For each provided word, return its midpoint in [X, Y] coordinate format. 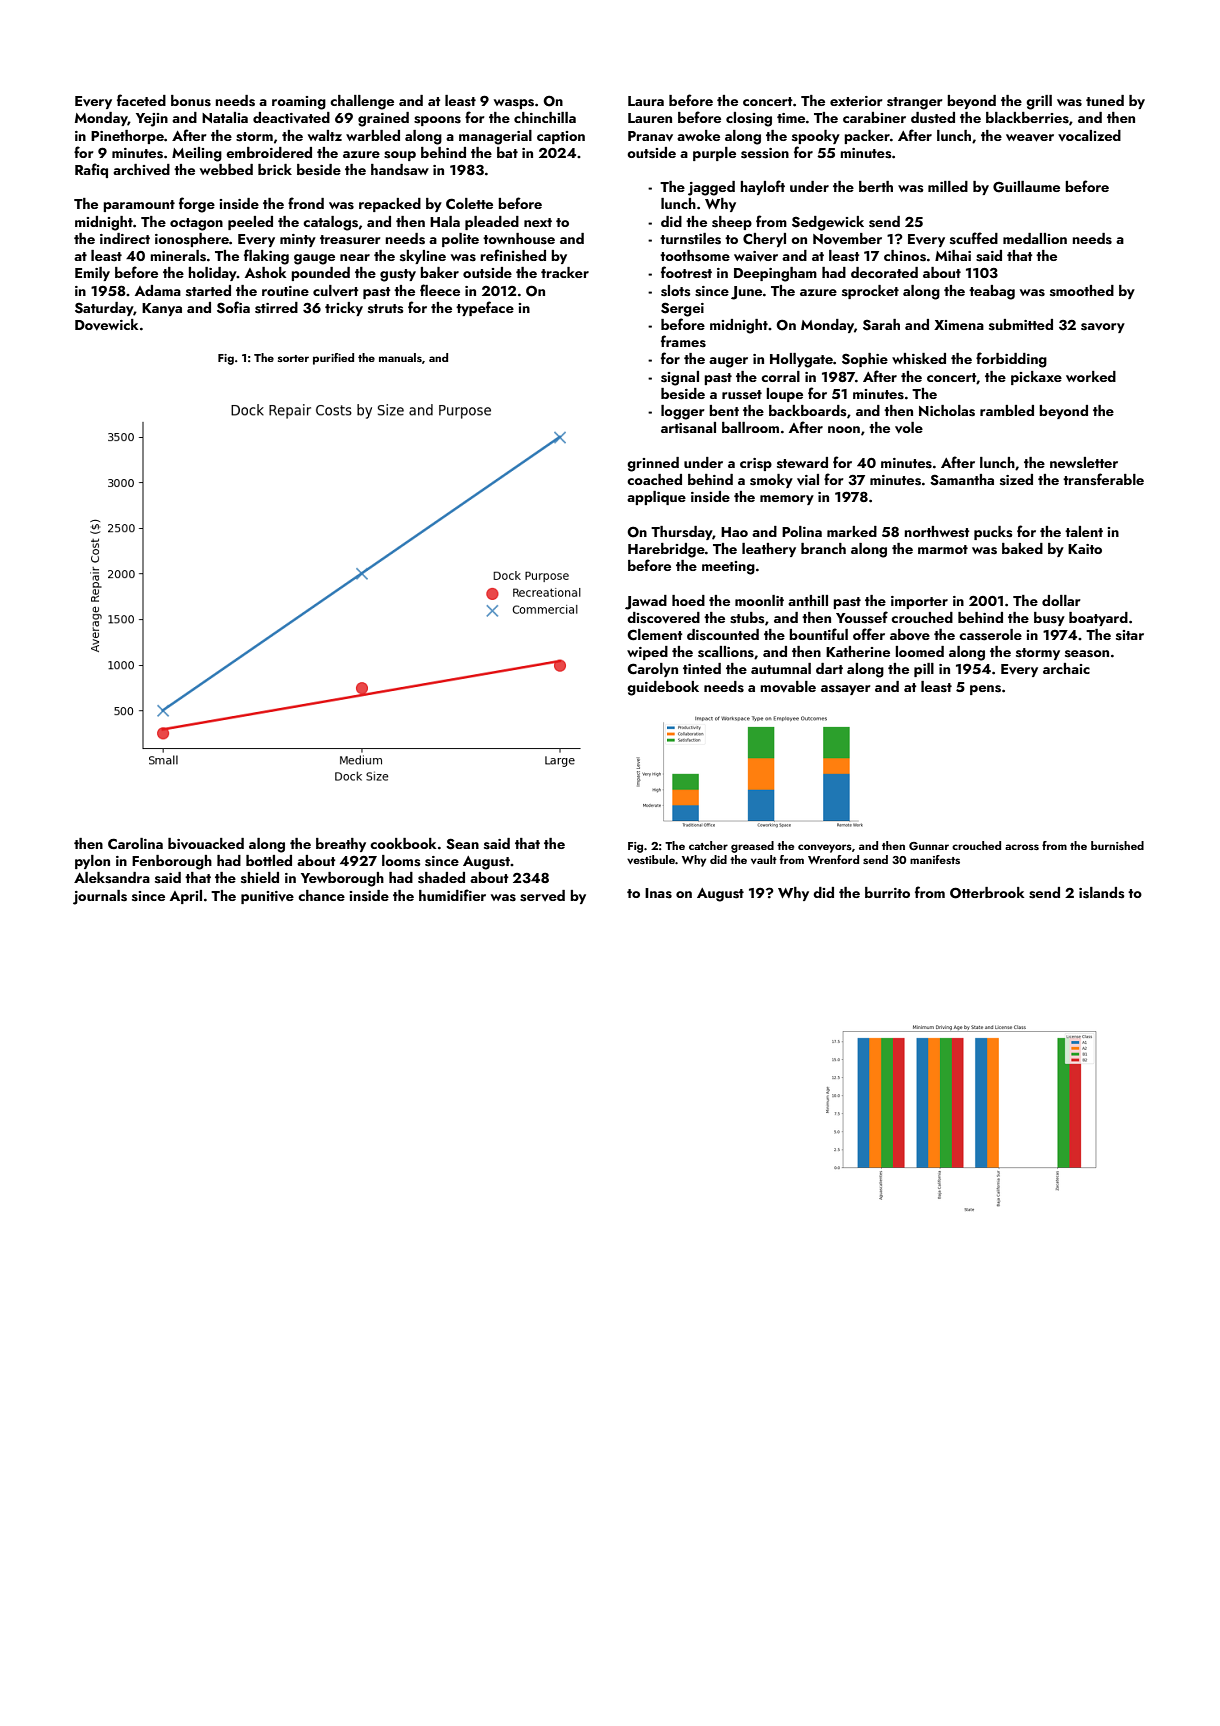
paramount [139, 206]
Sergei [682, 309]
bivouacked [206, 844]
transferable [1103, 479]
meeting [728, 568]
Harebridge [666, 550]
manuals [400, 357]
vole [909, 428]
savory [1103, 328]
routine [285, 291]
